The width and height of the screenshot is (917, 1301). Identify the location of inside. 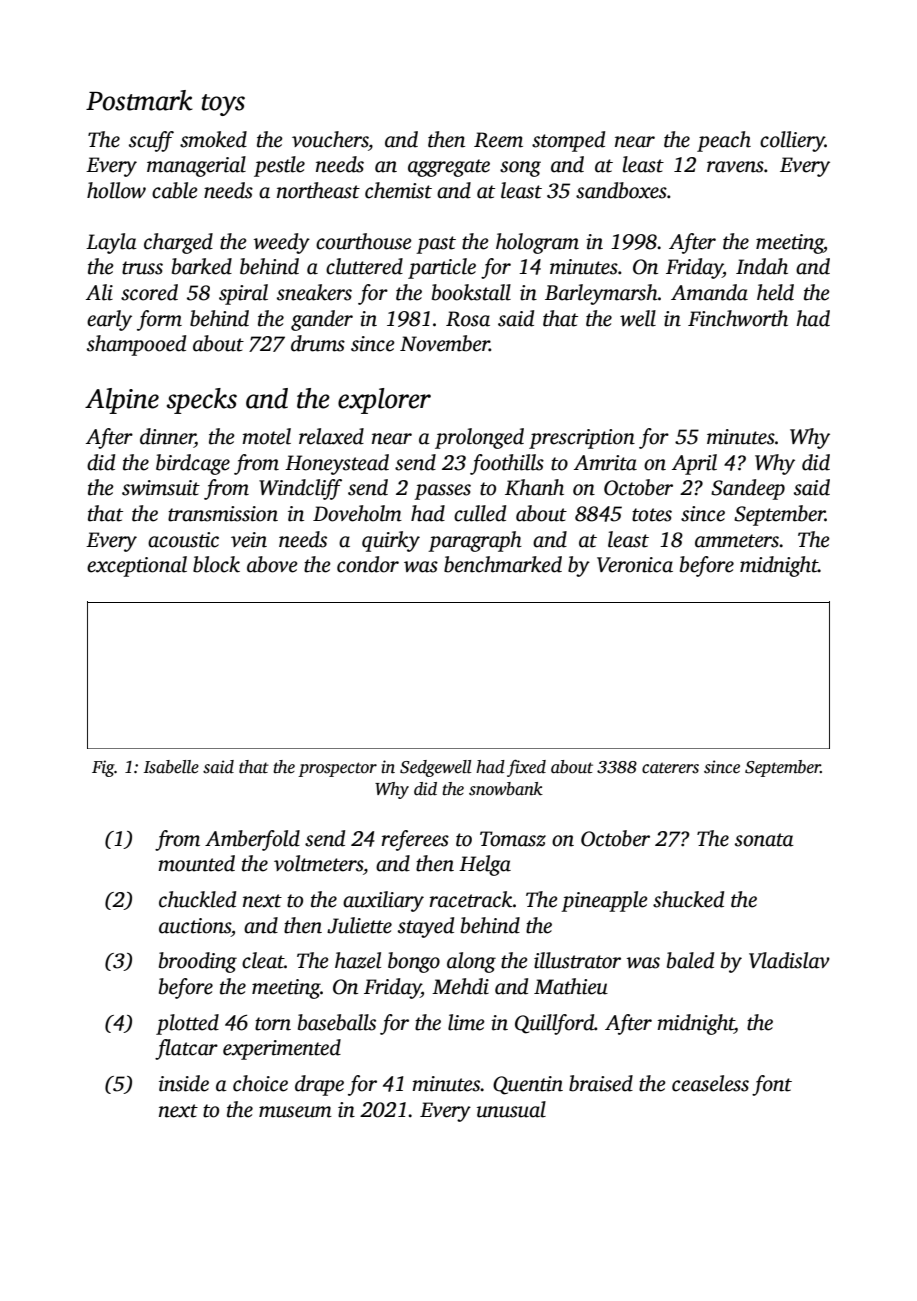
(184, 1083).
